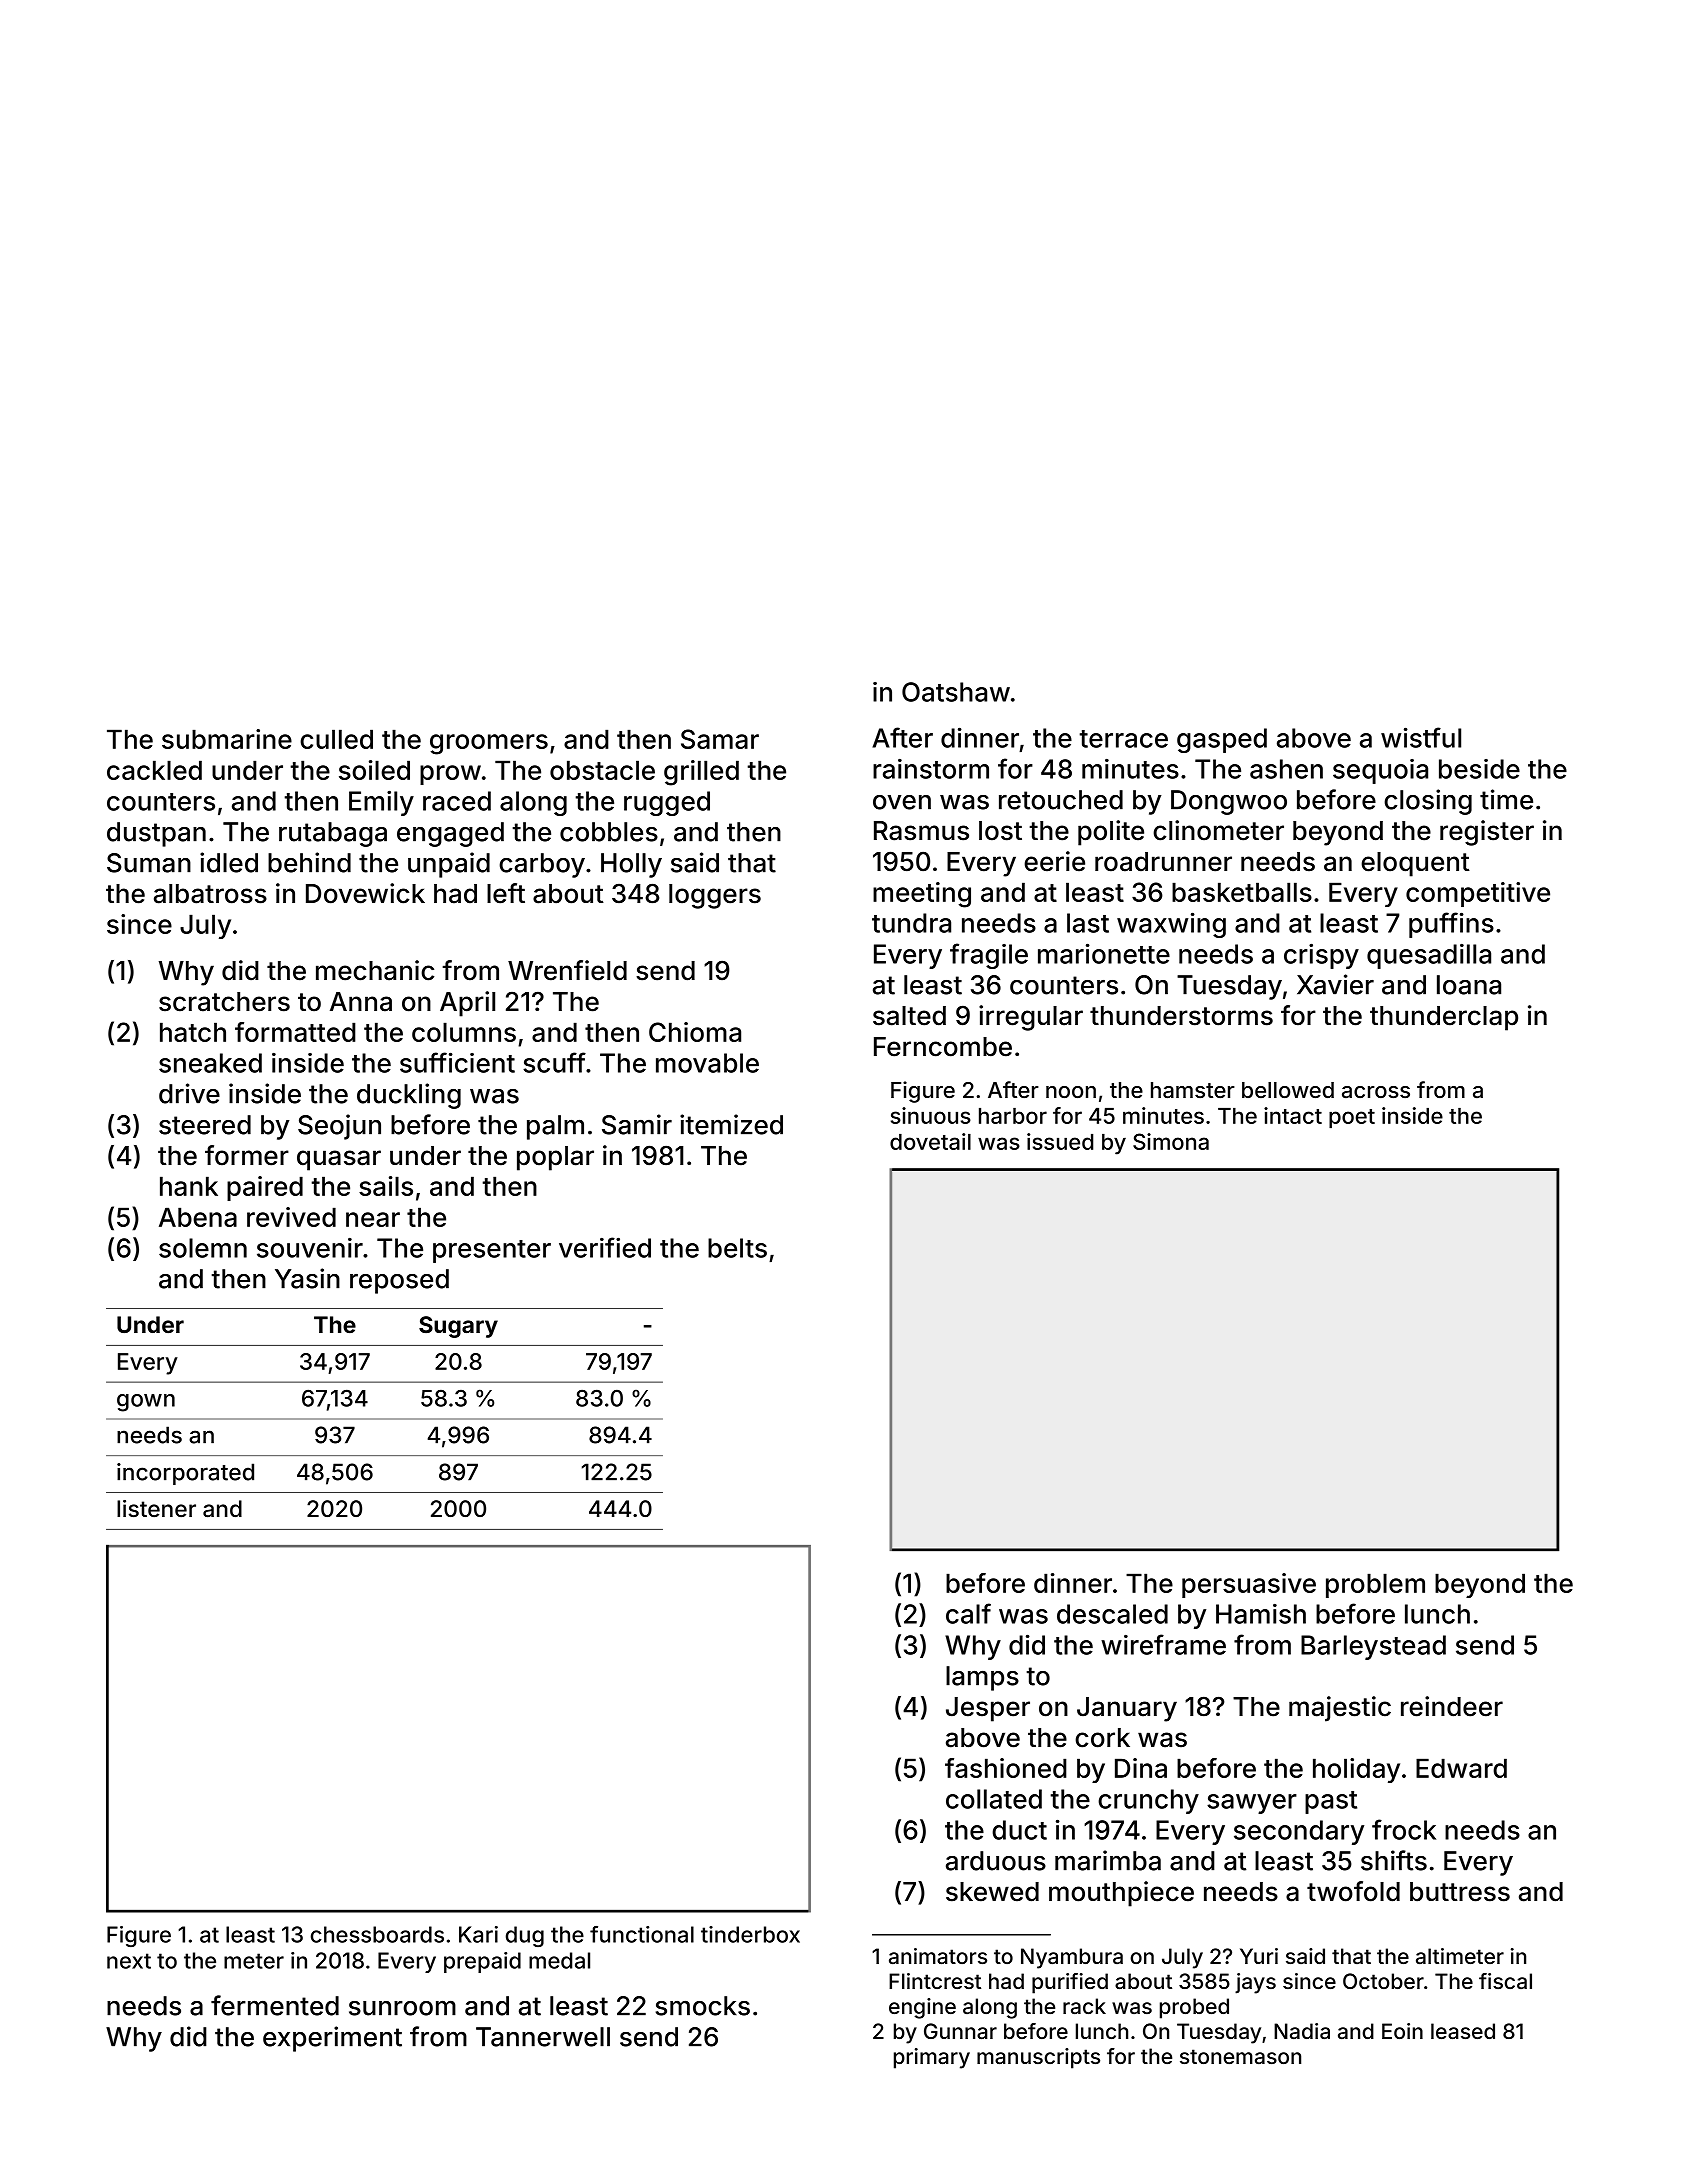 This document has height=2178, width=1683. Describe the element at coordinates (402, 2008) in the document. I see `sunroom` at that location.
